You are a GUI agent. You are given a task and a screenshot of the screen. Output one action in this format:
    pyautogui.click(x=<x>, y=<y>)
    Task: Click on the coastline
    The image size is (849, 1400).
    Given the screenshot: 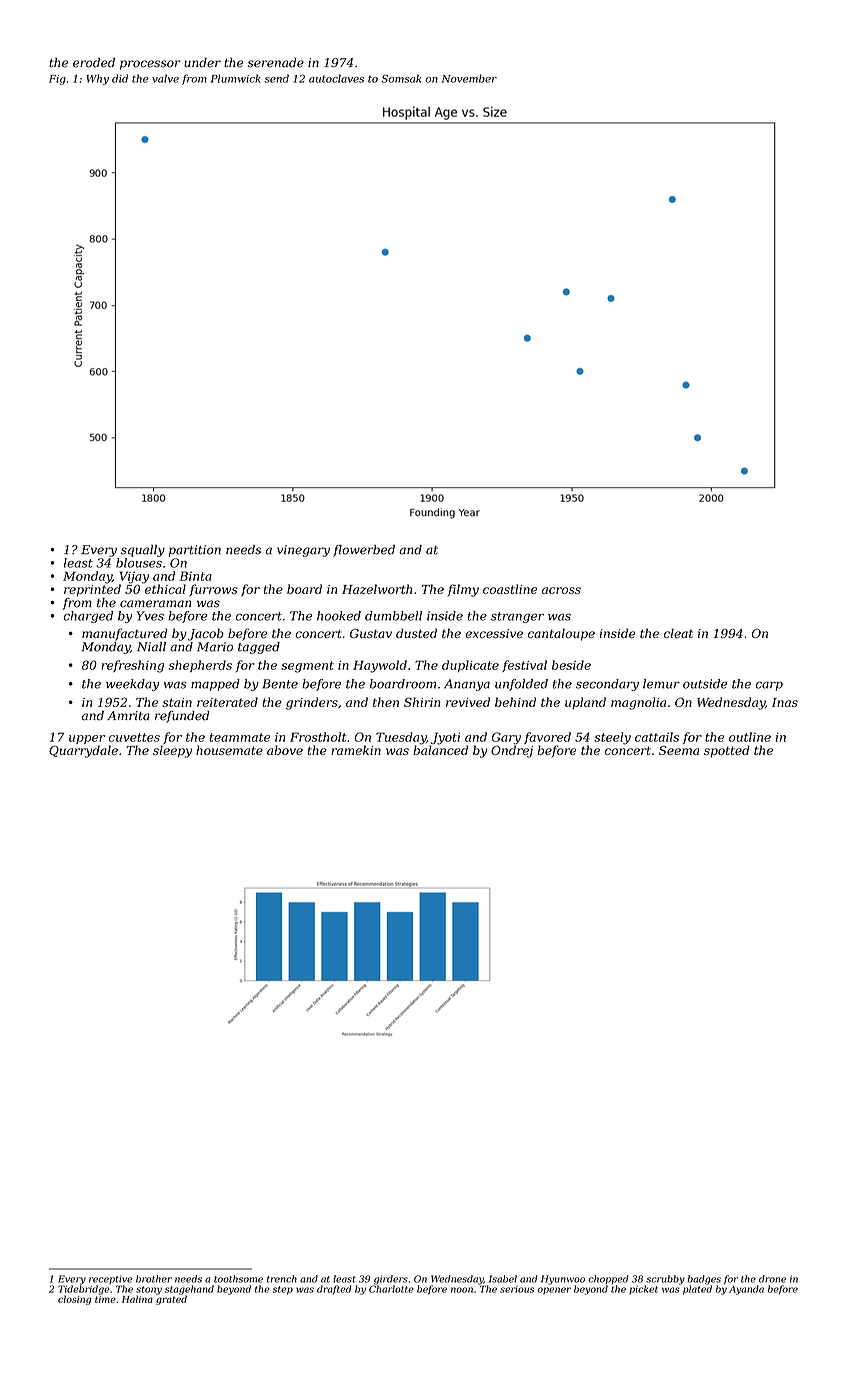 What is the action you would take?
    pyautogui.click(x=510, y=589)
